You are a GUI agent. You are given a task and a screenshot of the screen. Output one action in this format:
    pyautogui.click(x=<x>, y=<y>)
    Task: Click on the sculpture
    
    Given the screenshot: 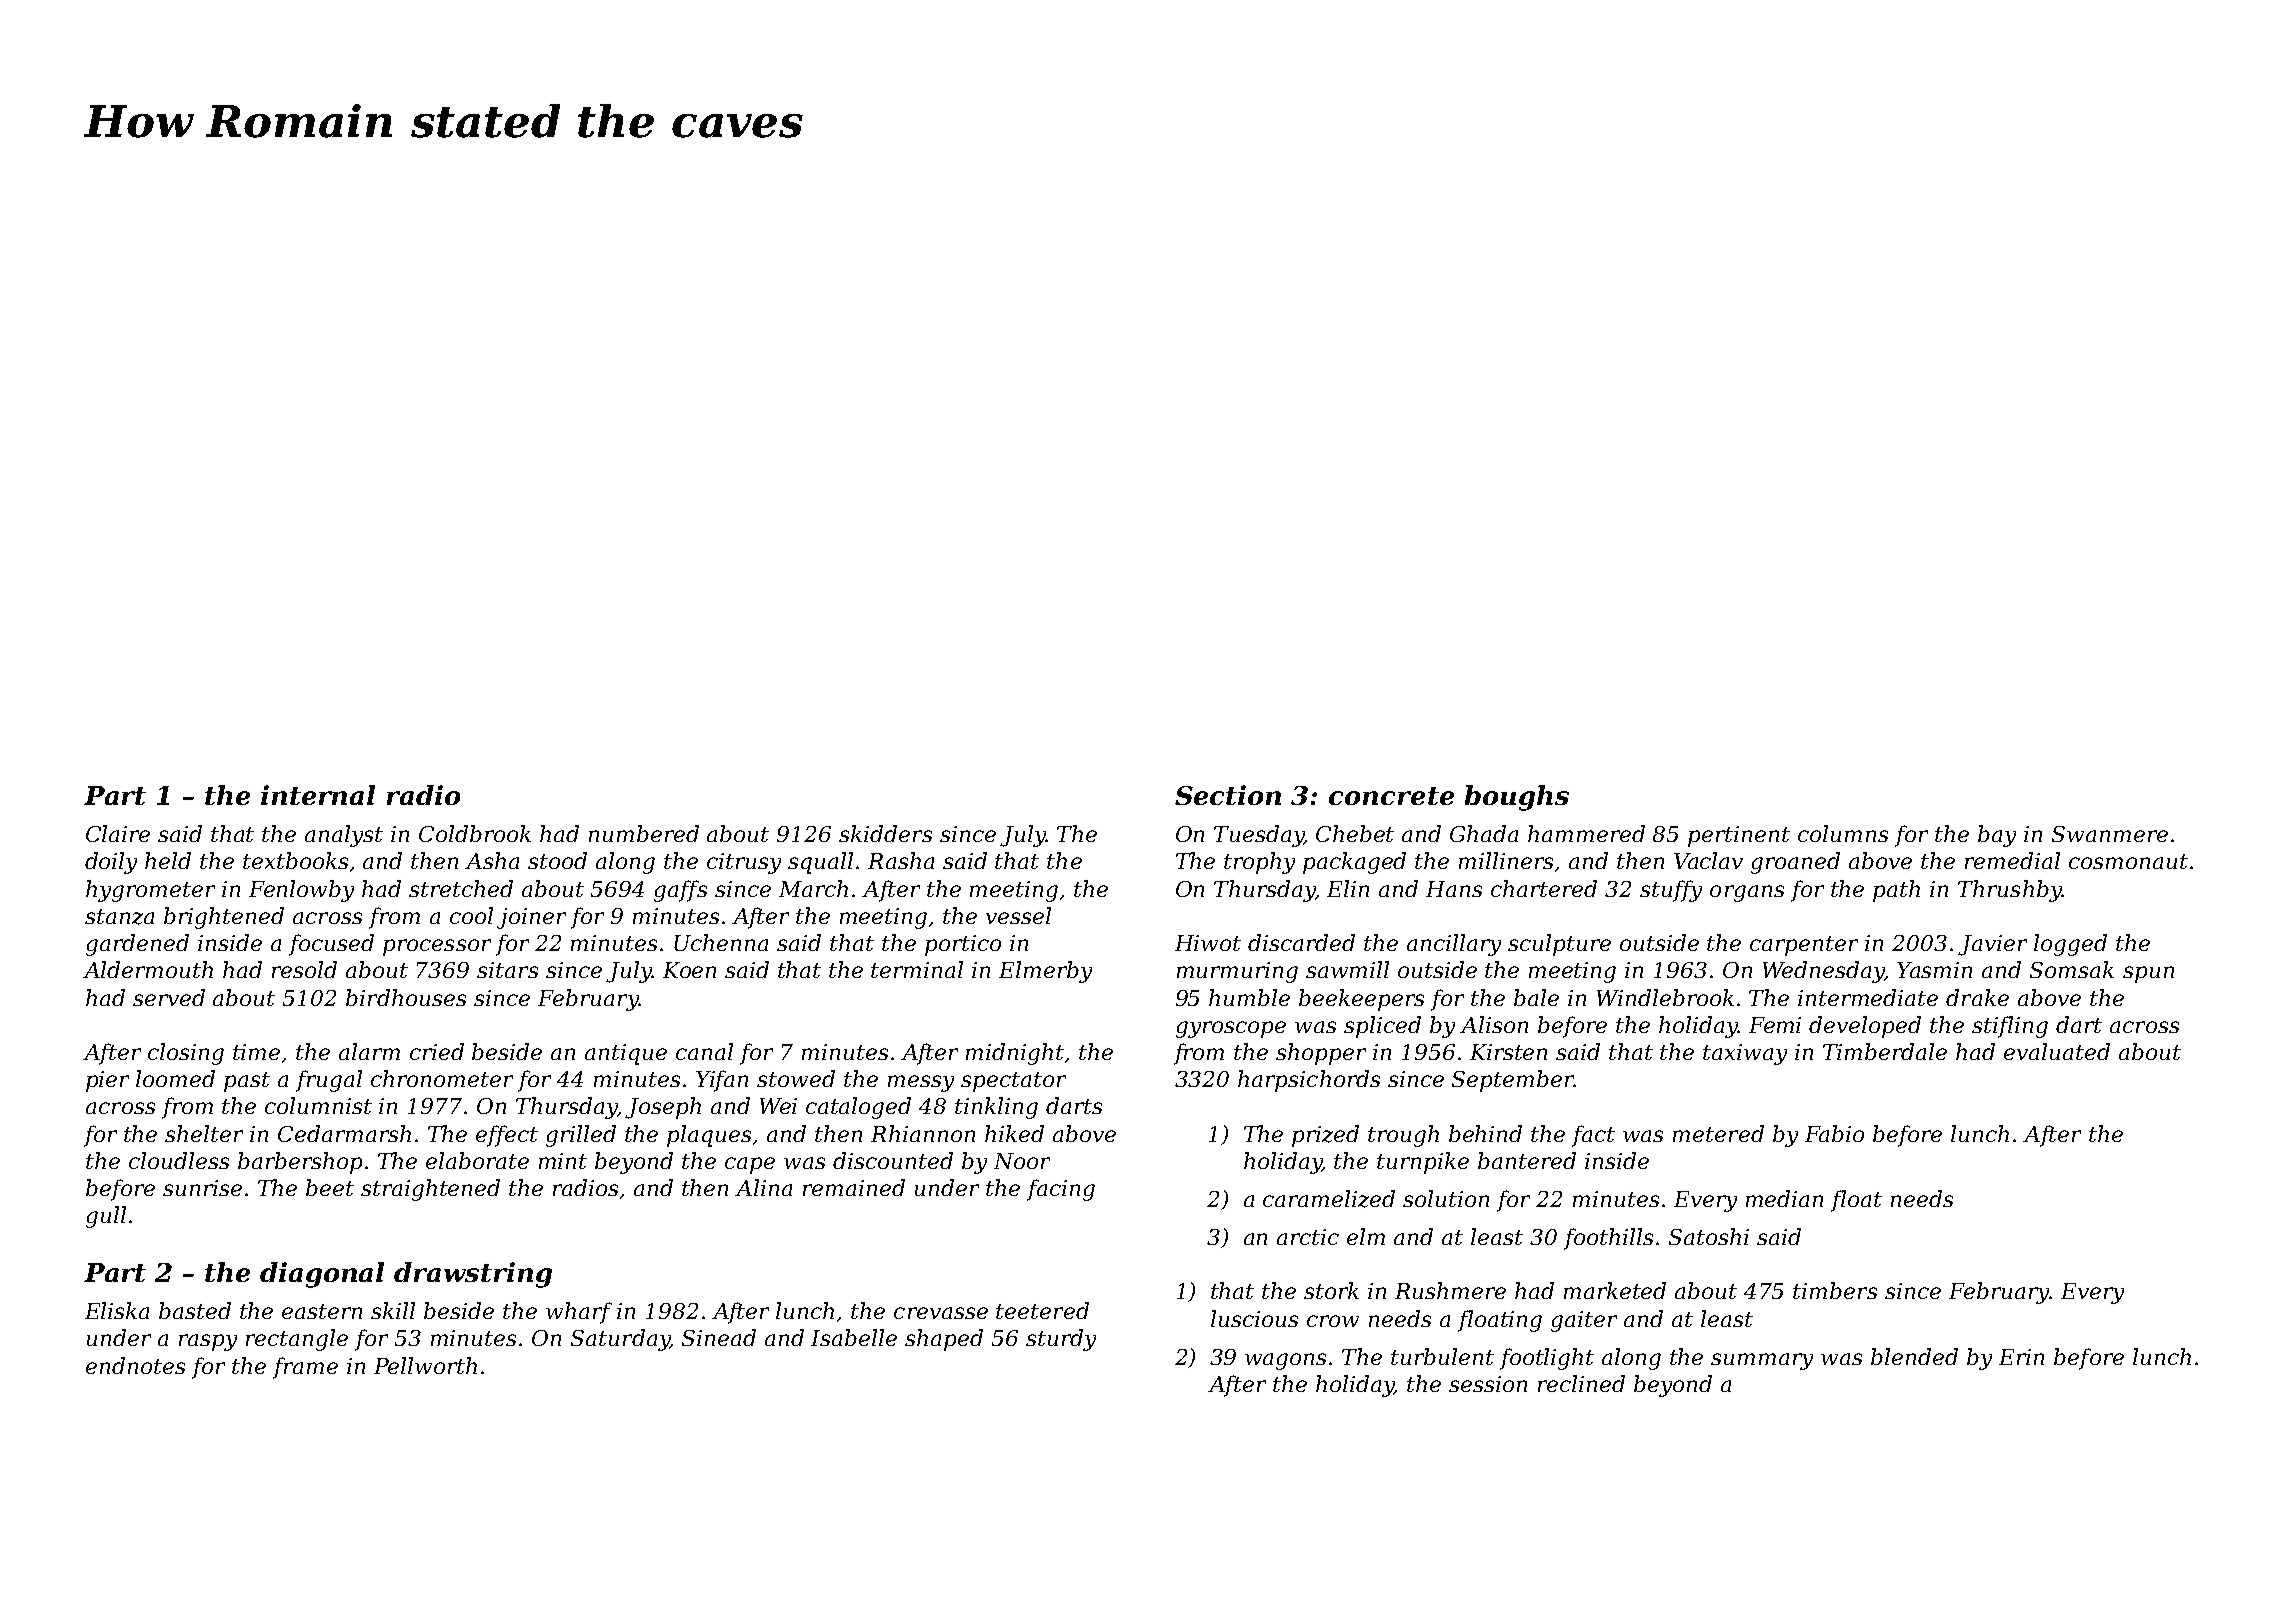 What is the action you would take?
    pyautogui.click(x=1559, y=945)
